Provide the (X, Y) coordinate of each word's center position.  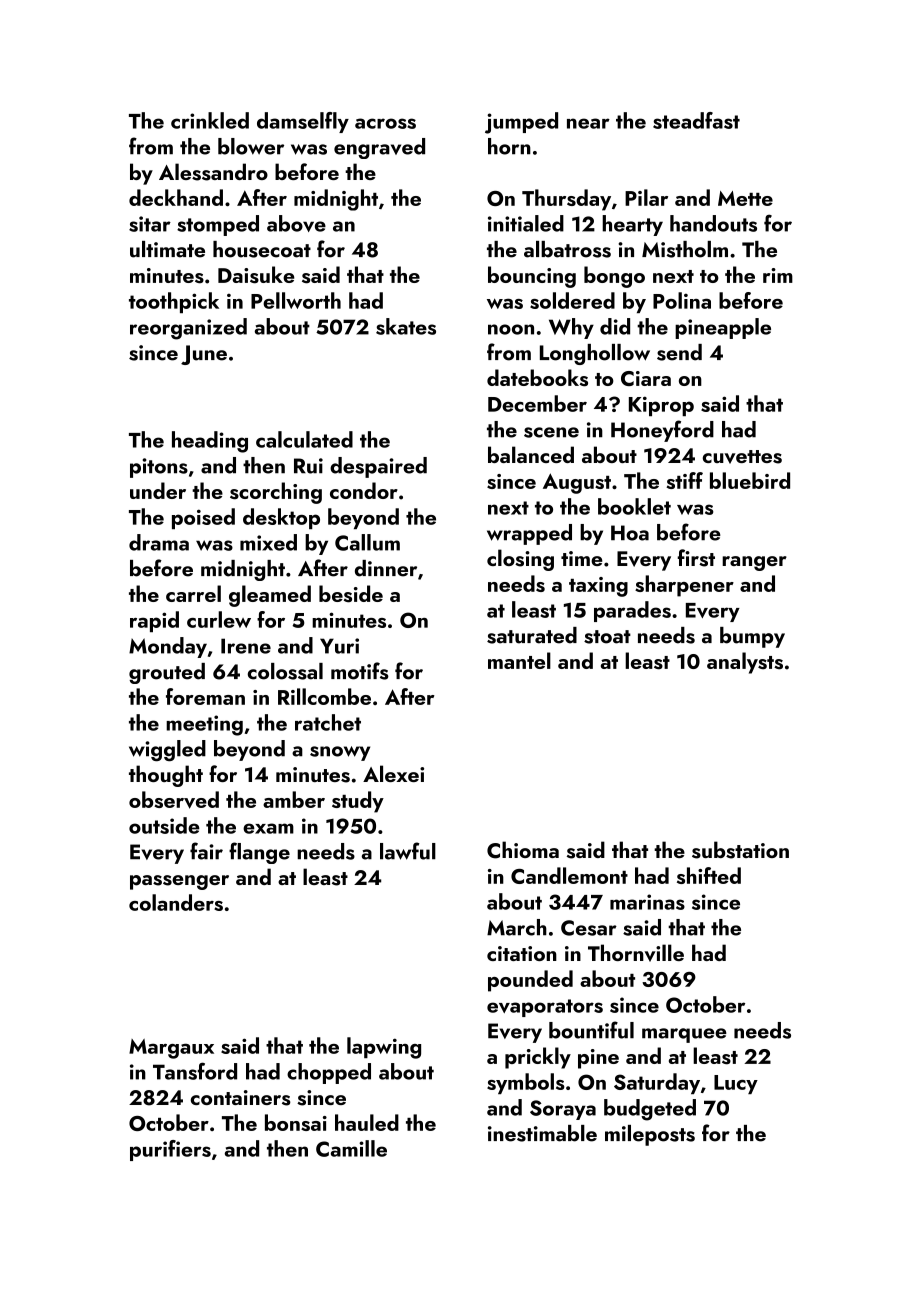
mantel (519, 660)
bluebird (750, 480)
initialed (526, 223)
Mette (745, 198)
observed (174, 800)
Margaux (171, 1049)
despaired (378, 467)
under (158, 490)
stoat (607, 637)
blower (251, 146)
